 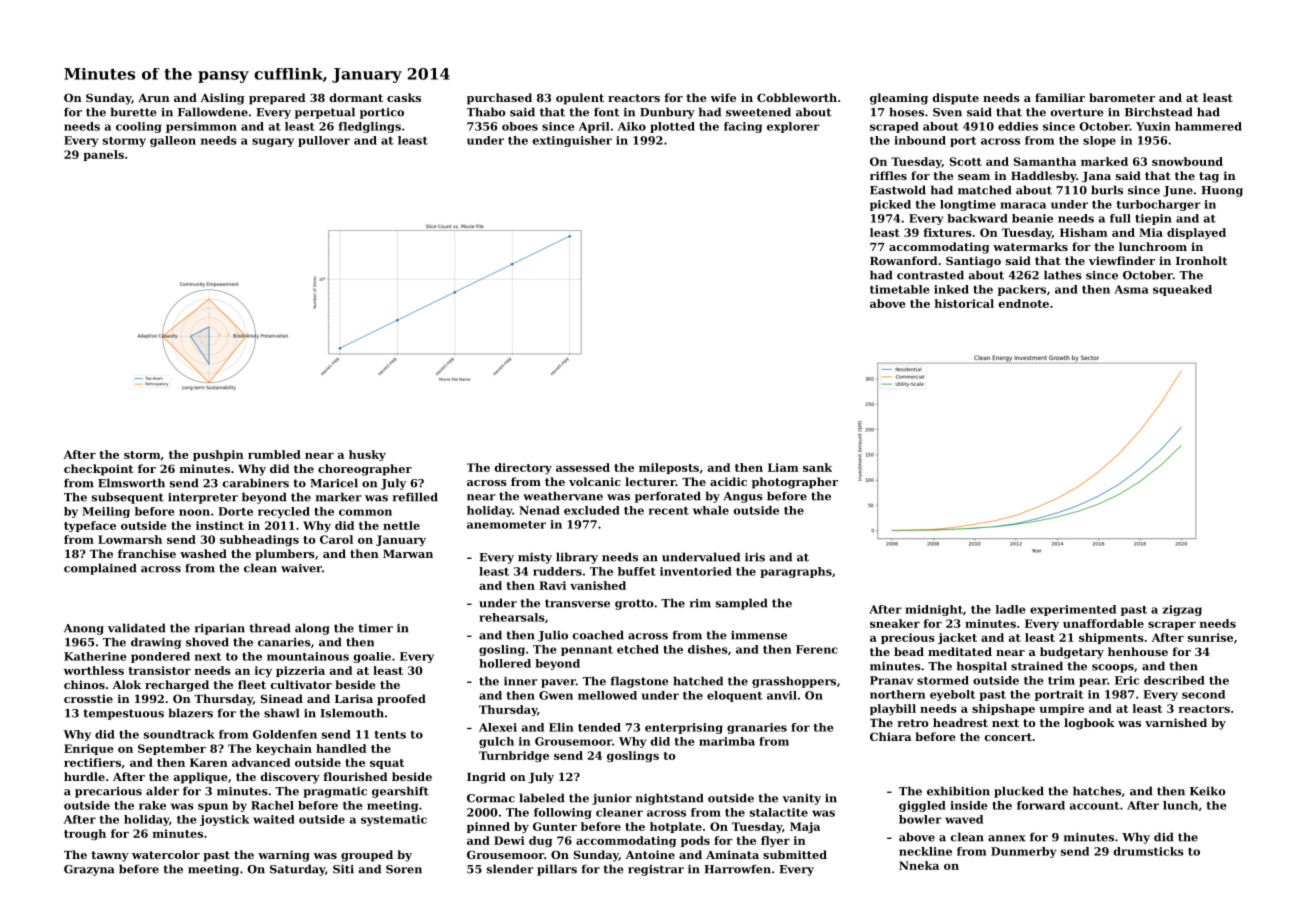 I want to click on Gwen, so click(x=556, y=695).
